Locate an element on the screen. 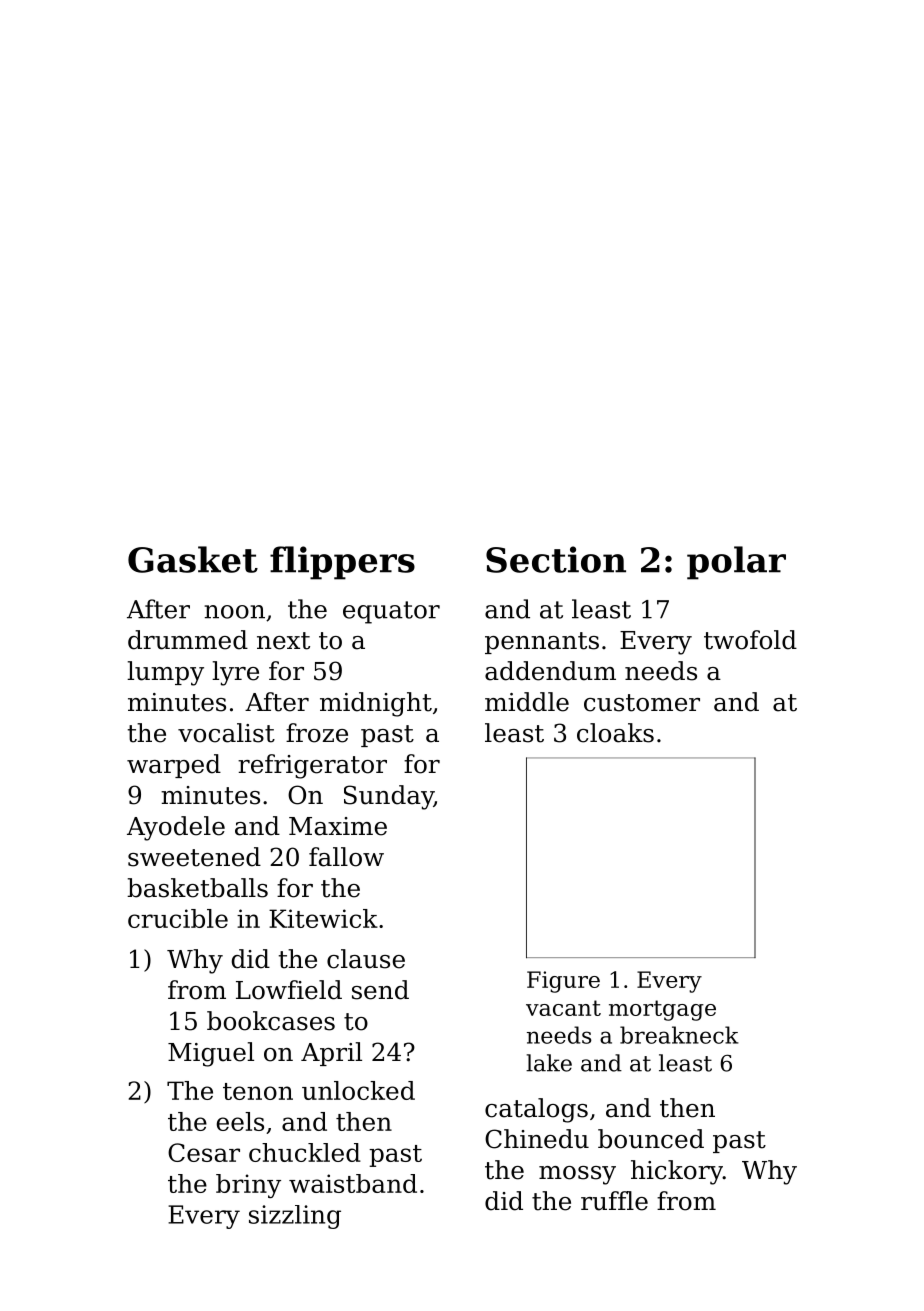 The width and height of the screenshot is (924, 1311). middle is located at coordinates (527, 702).
